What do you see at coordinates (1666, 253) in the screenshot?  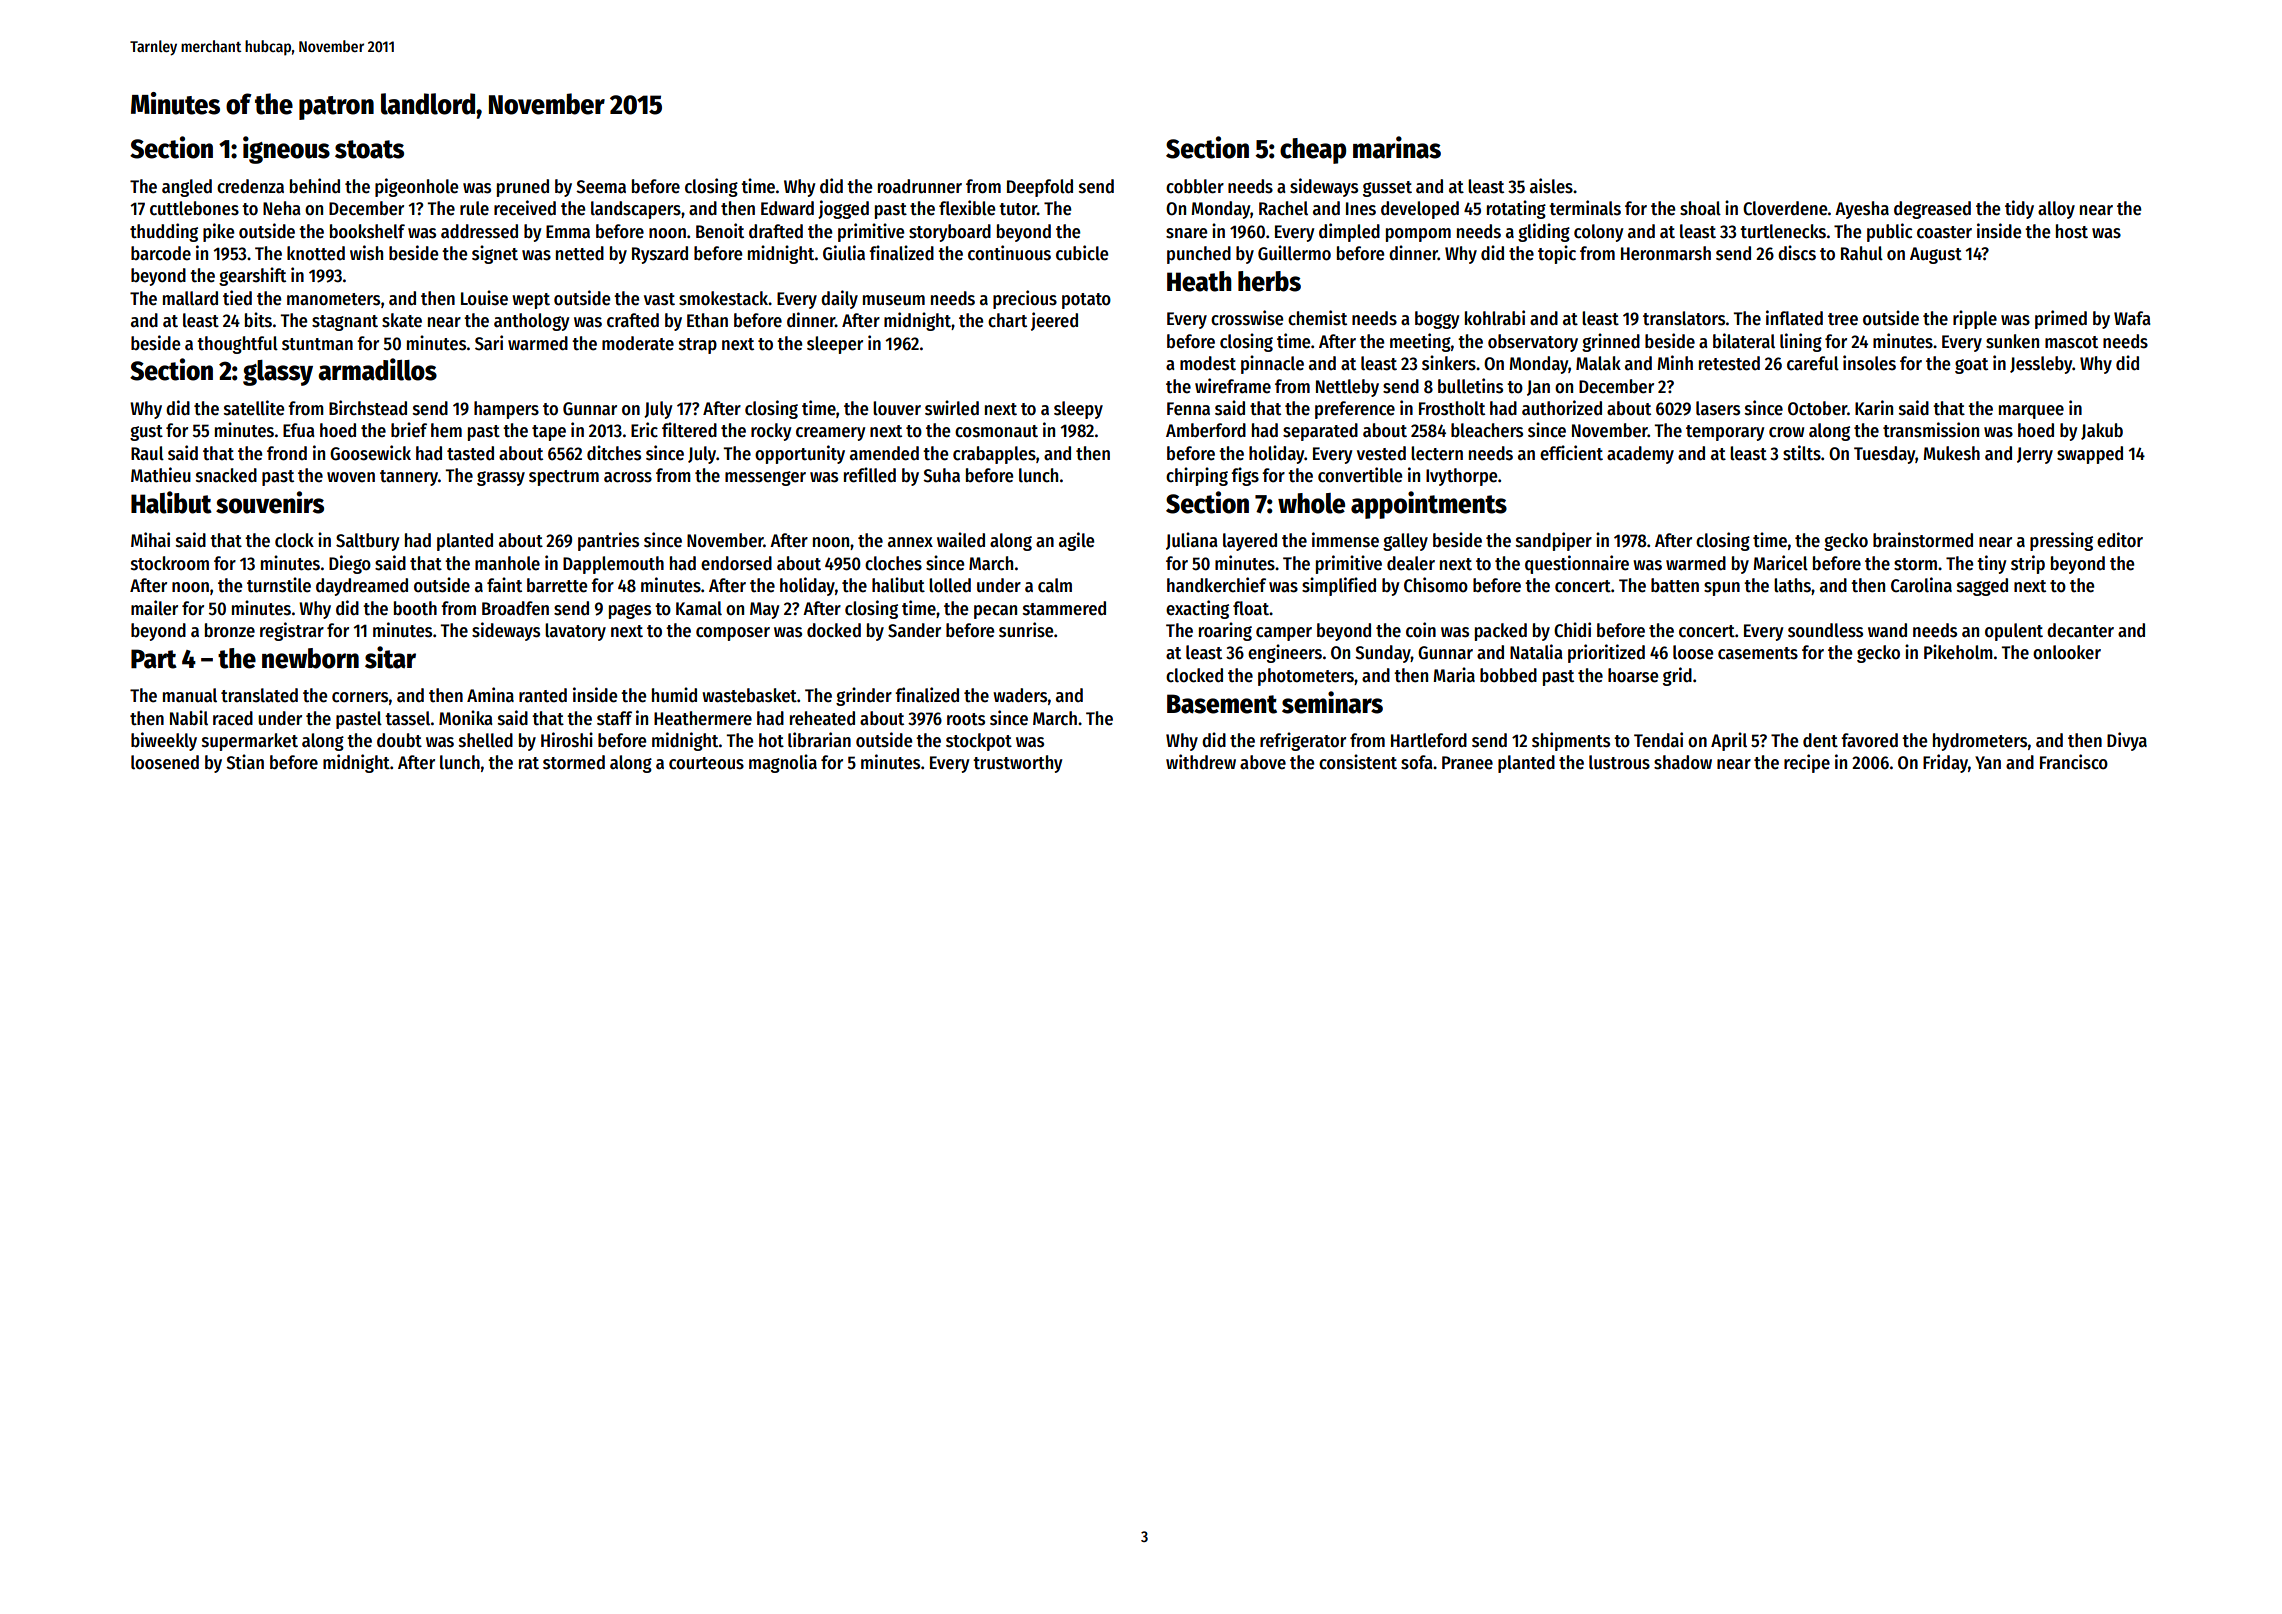 I see `Heronmarsh` at bounding box center [1666, 253].
